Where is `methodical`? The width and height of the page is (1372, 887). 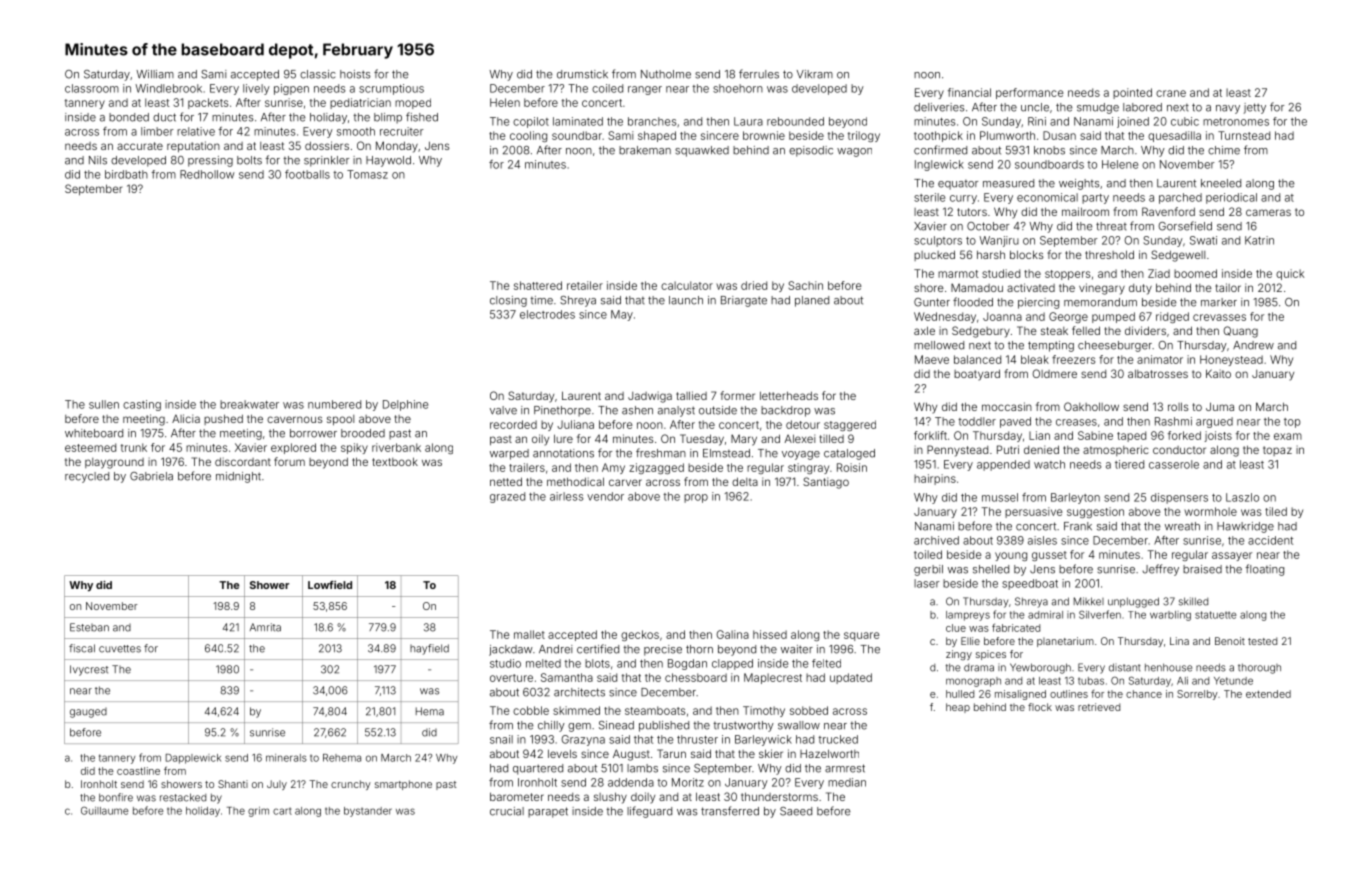
methodical is located at coordinates (575, 481).
